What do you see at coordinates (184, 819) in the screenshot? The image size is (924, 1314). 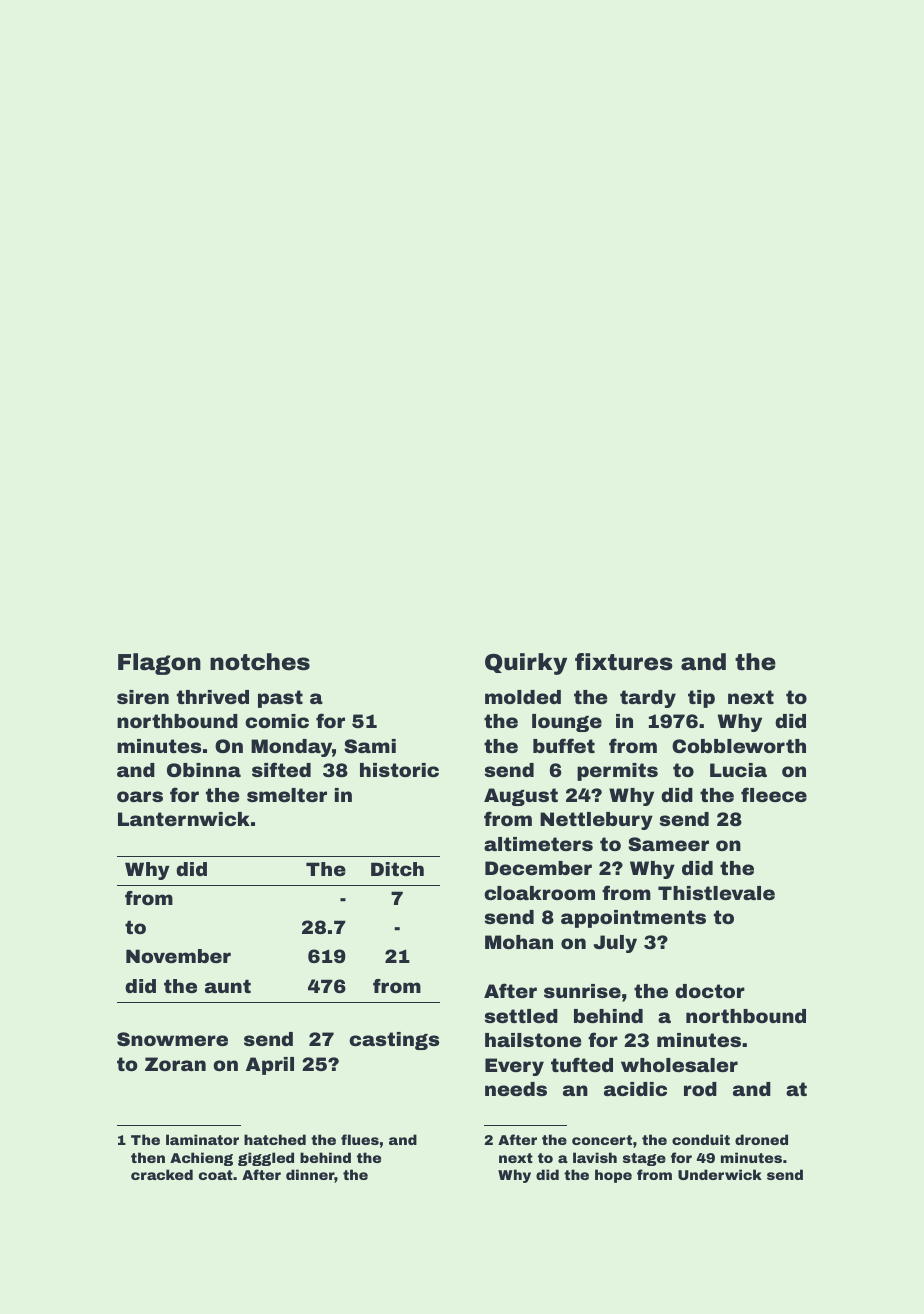 I see `Lanternwick` at bounding box center [184, 819].
